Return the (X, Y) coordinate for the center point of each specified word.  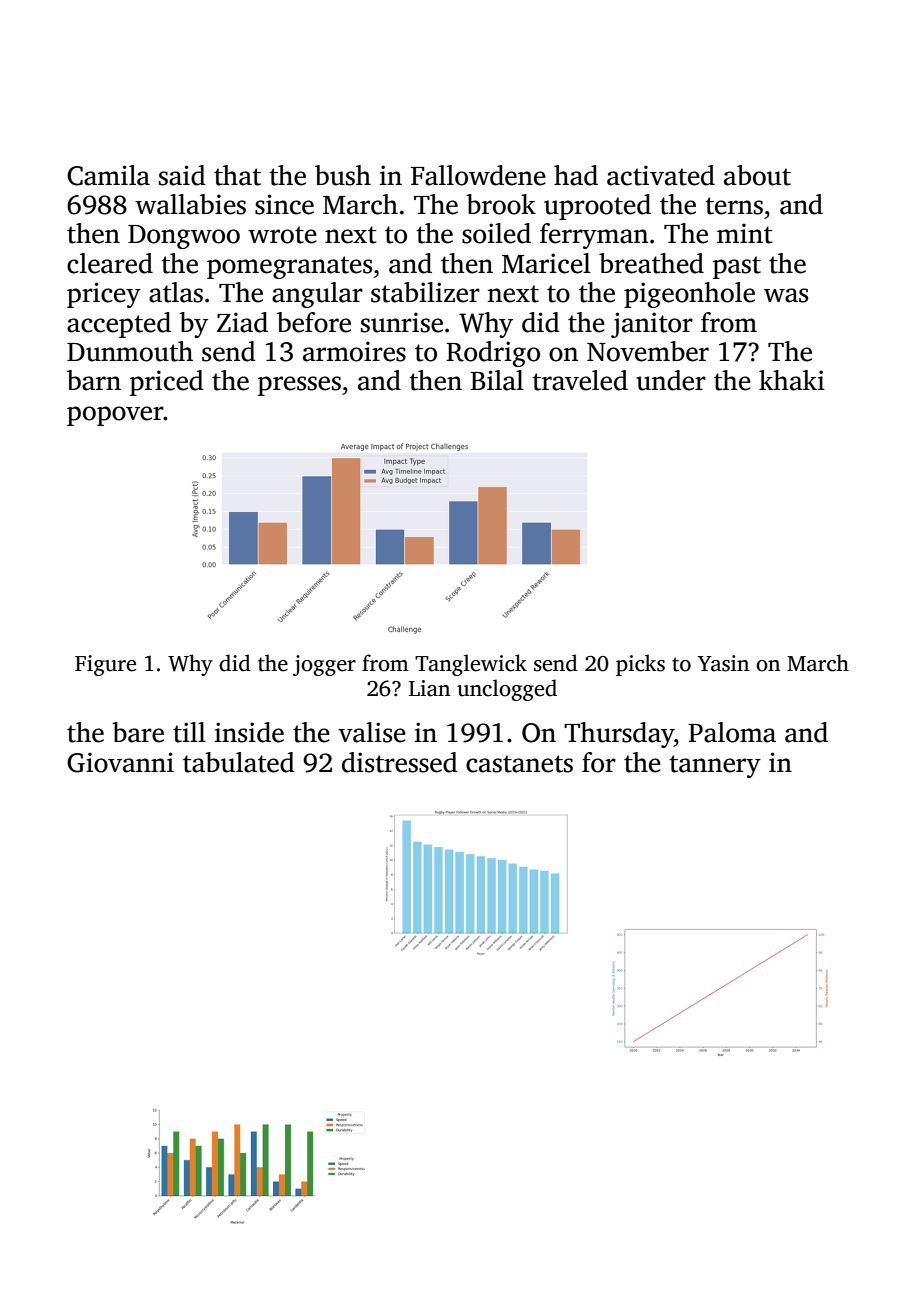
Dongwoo (184, 237)
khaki (792, 380)
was (786, 295)
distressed (400, 762)
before (314, 322)
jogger (324, 665)
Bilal (497, 380)
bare (138, 732)
